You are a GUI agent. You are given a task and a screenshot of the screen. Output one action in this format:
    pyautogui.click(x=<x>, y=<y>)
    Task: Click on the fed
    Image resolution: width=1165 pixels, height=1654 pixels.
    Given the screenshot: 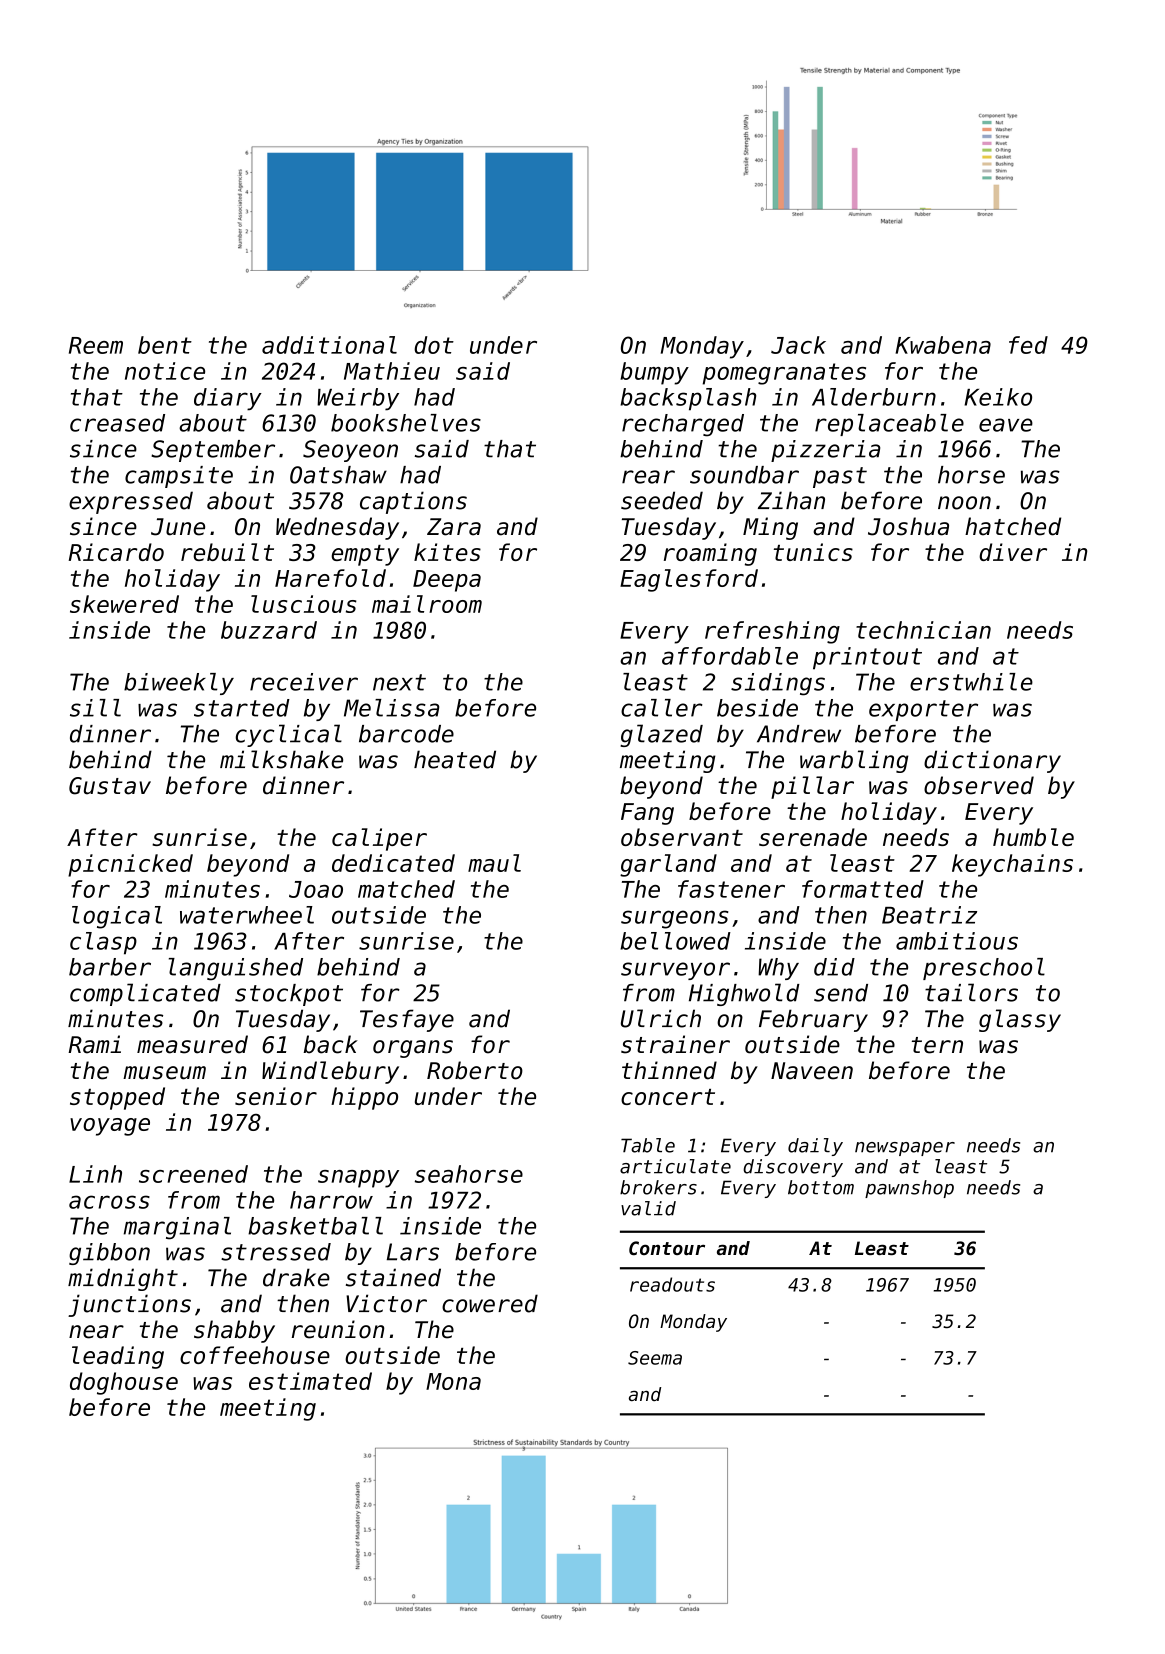 What is the action you would take?
    pyautogui.click(x=1028, y=345)
